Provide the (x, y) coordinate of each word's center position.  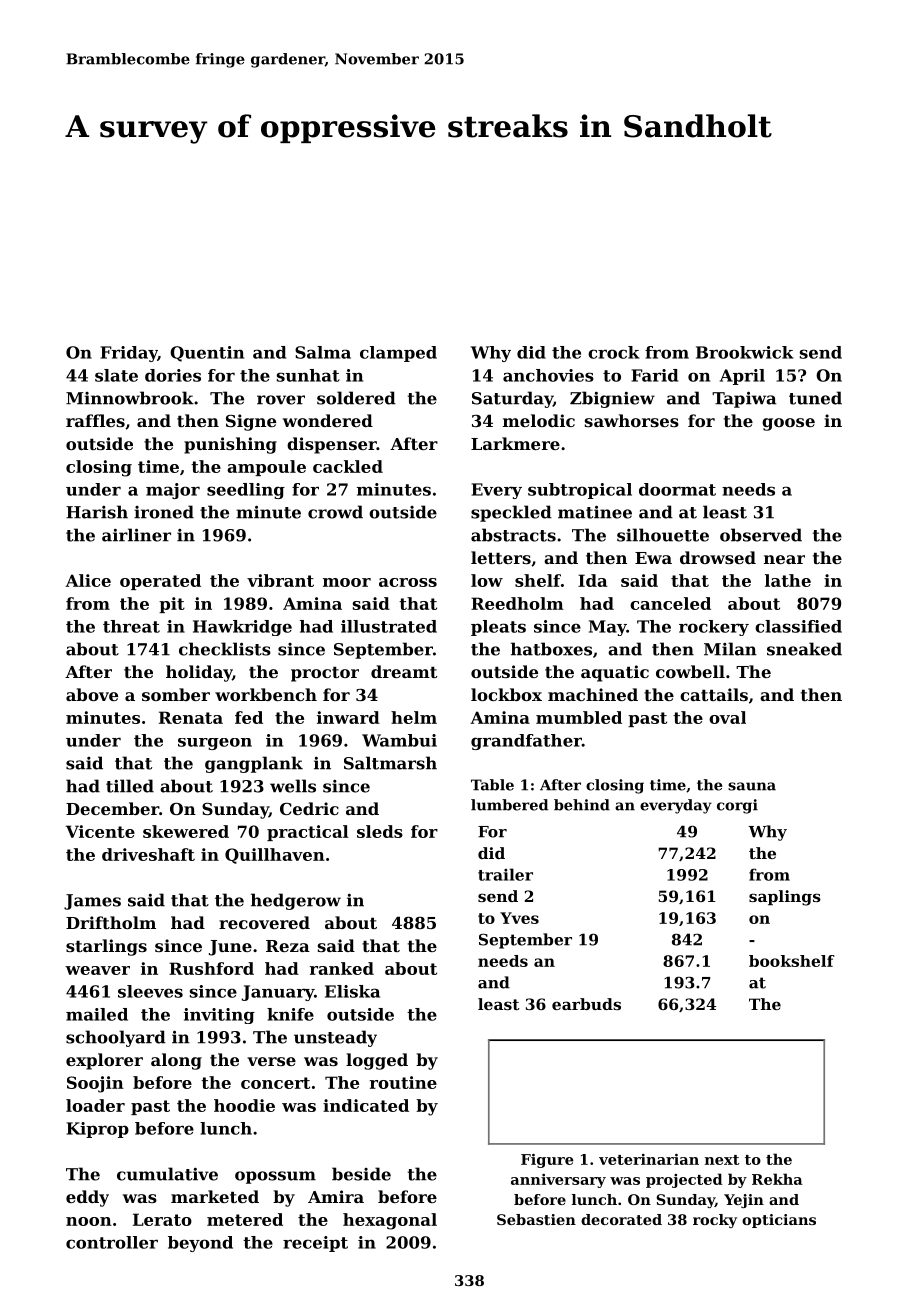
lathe (788, 580)
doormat (677, 489)
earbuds (586, 1004)
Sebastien (536, 1219)
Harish (97, 512)
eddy (87, 1198)
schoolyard (116, 1038)
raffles (95, 420)
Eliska (352, 991)
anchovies (548, 375)
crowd (335, 512)
